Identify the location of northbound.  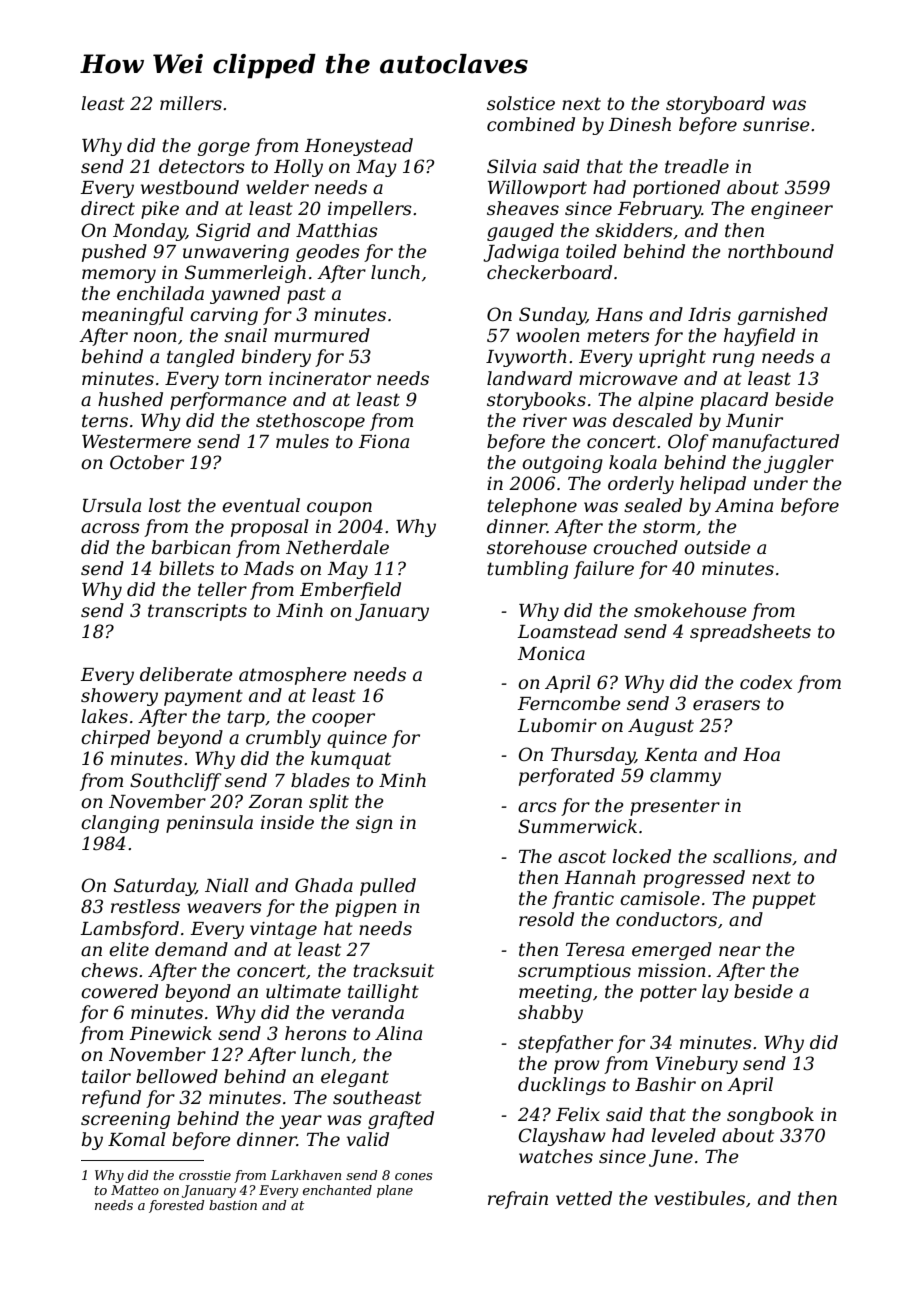
(781, 251).
